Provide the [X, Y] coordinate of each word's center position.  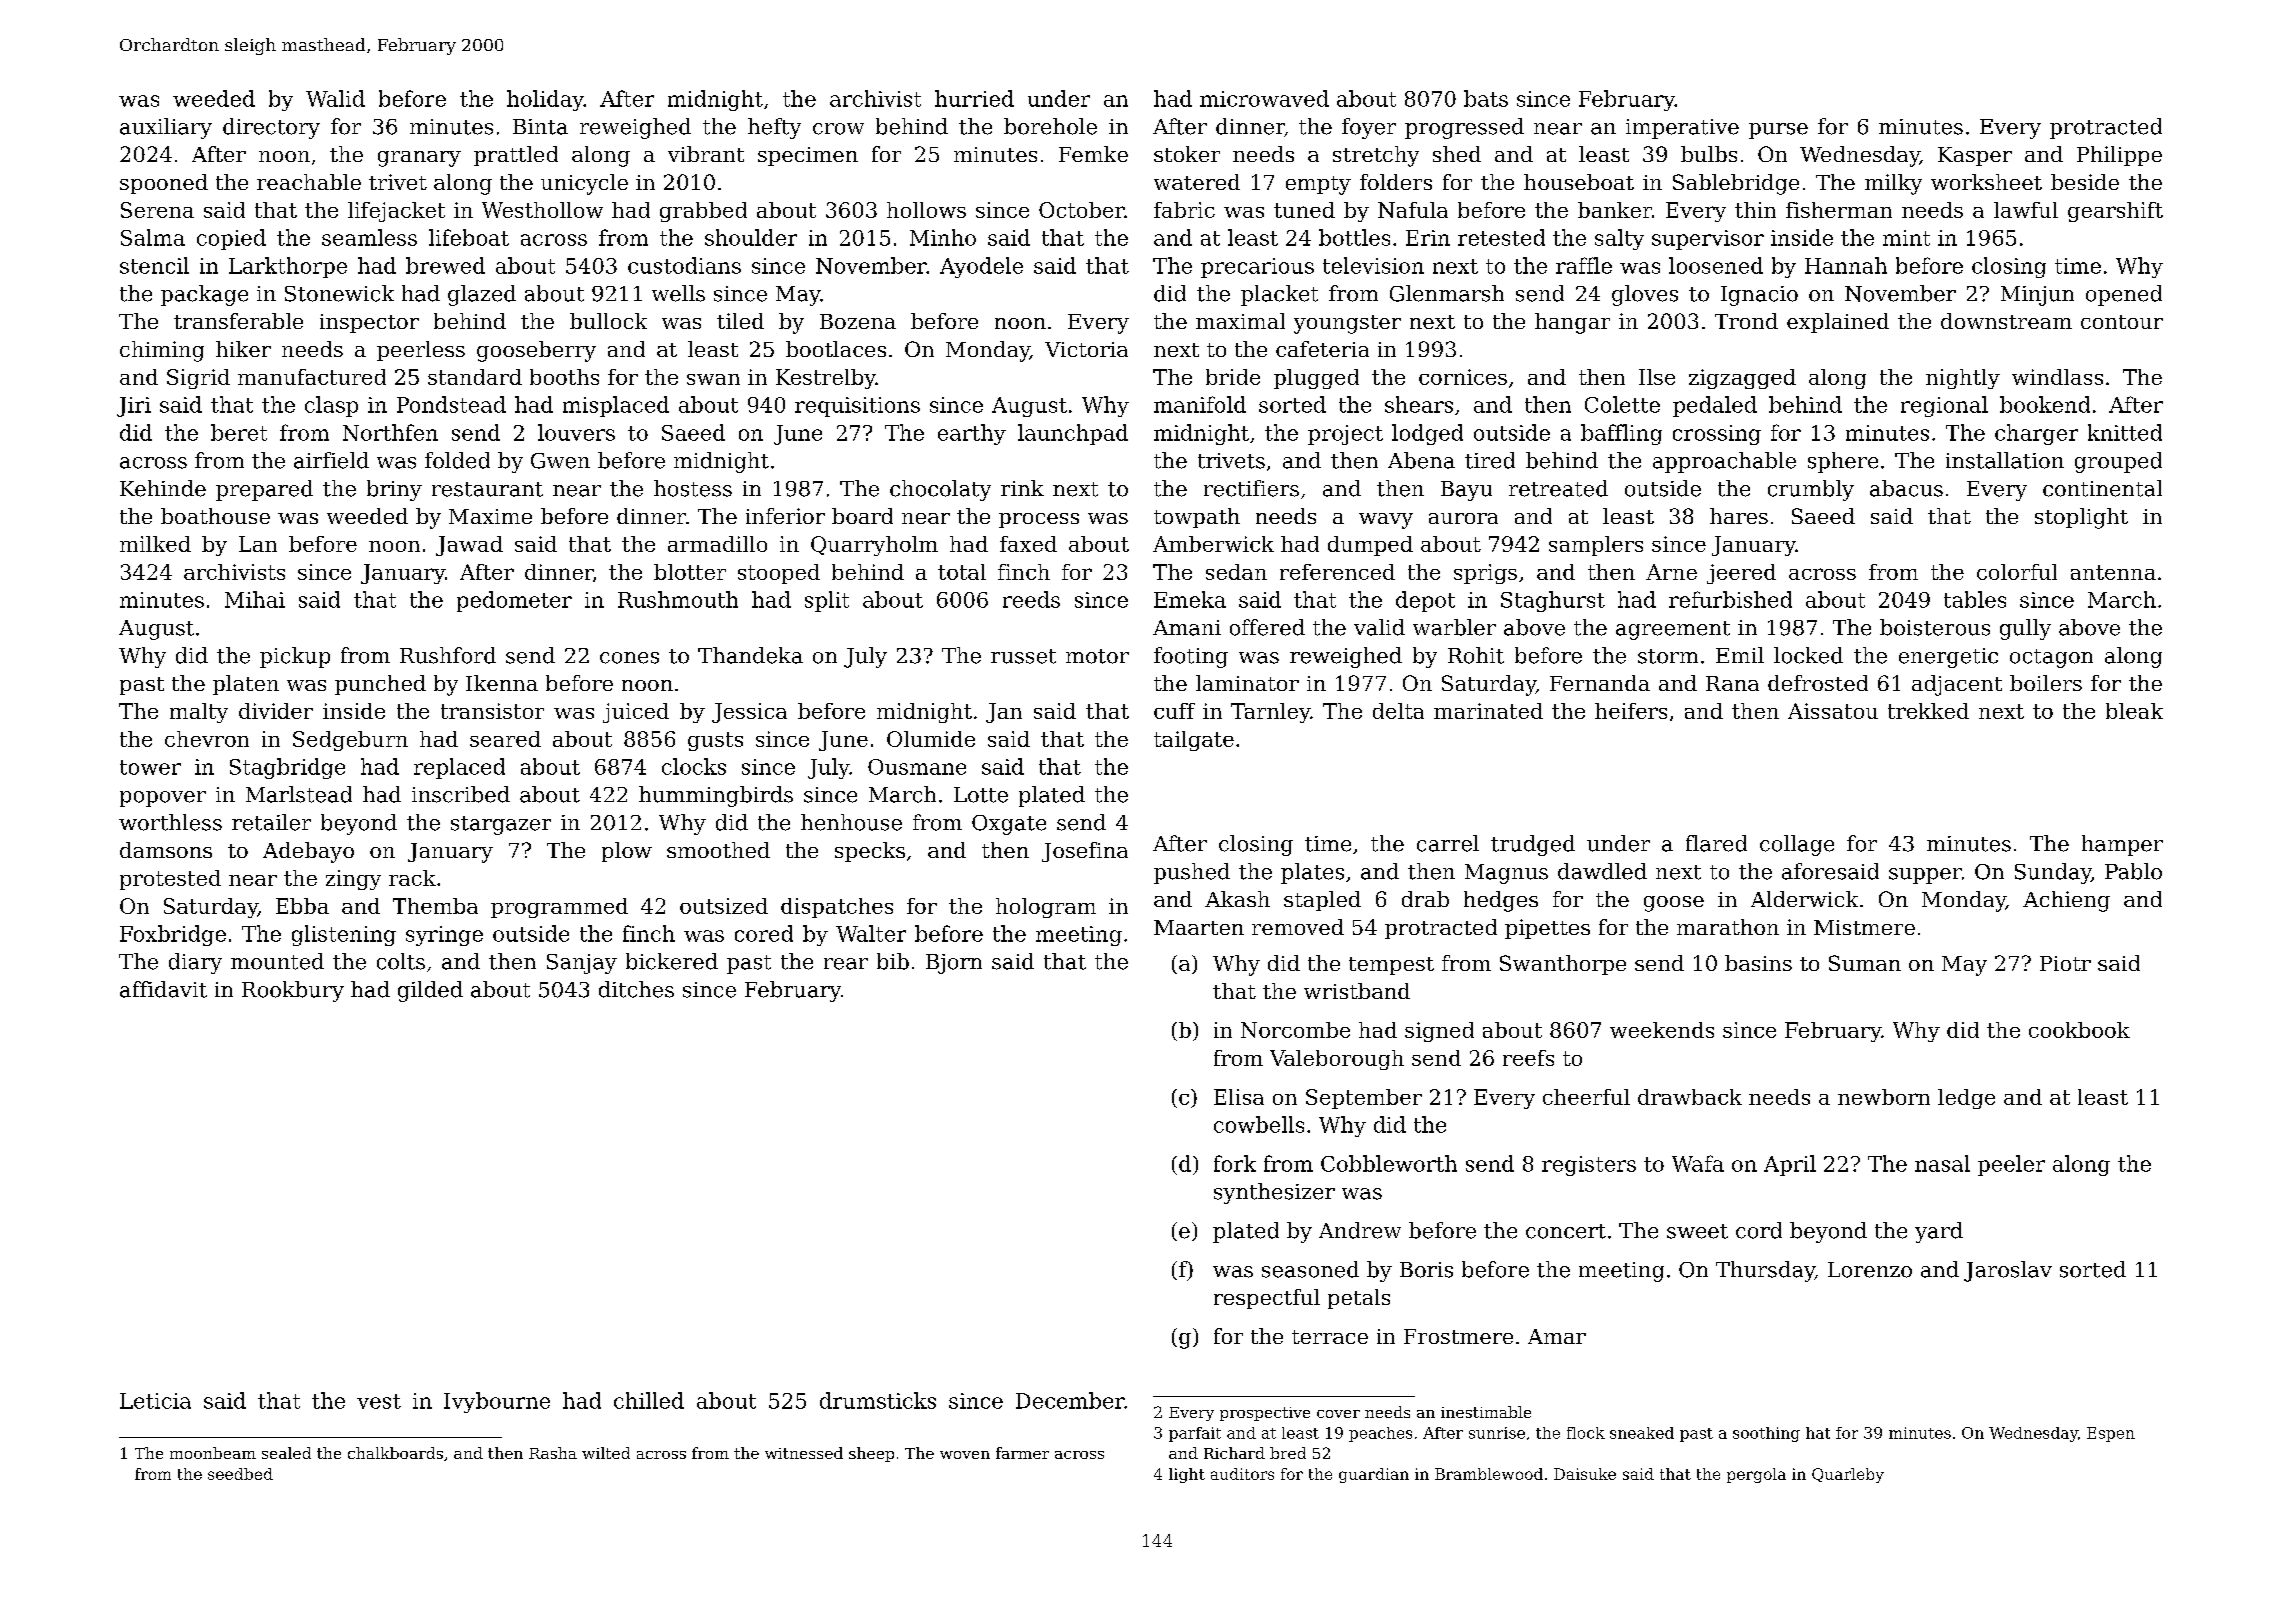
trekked [1928, 711]
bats [1486, 98]
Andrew [1360, 1230]
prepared [264, 490]
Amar [1557, 1336]
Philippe [2119, 156]
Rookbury [293, 991]
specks [870, 852]
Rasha [553, 1453]
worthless [170, 822]
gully [2025, 629]
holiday [545, 100]
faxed [1028, 544]
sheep [871, 1454]
